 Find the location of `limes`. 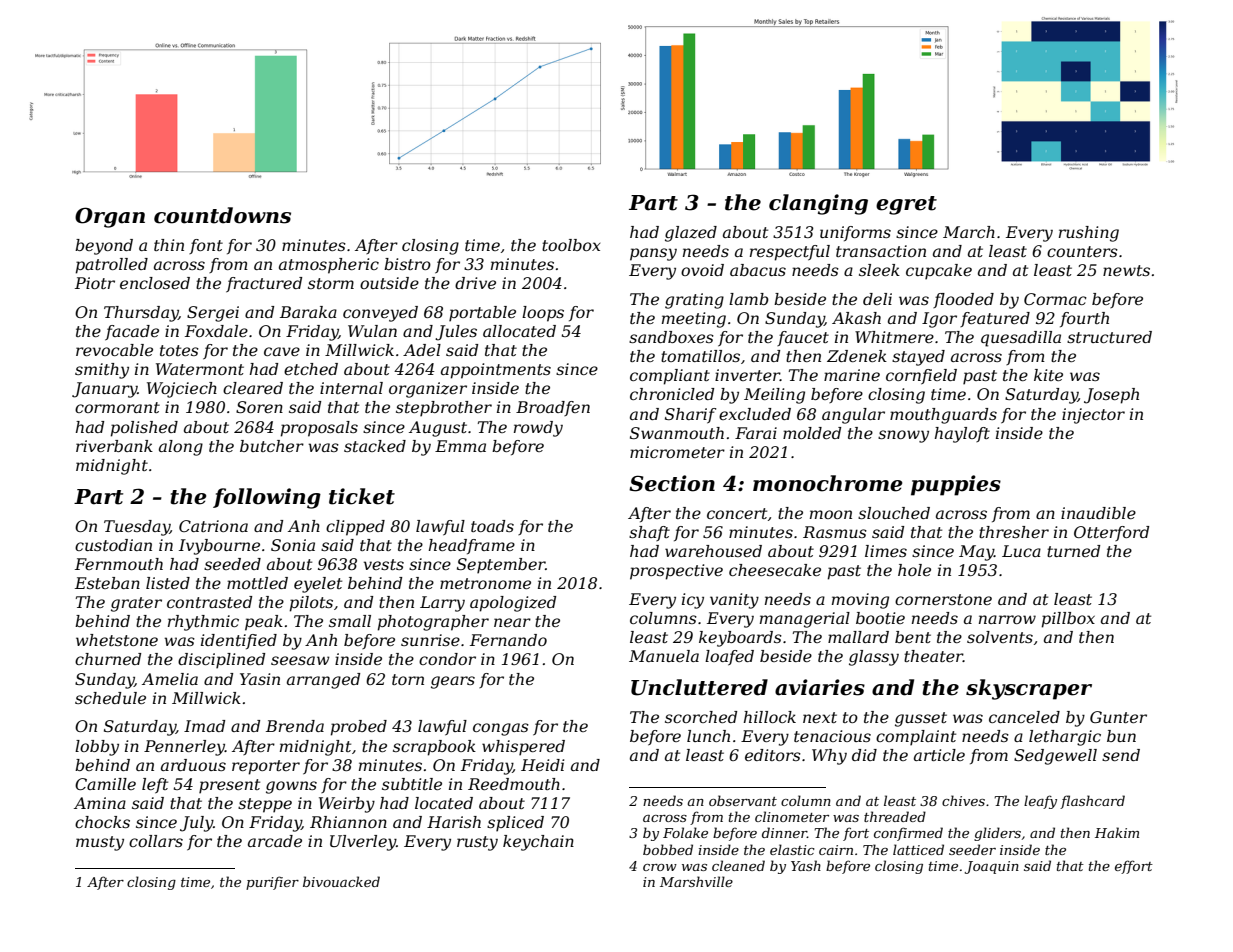

limes is located at coordinates (886, 551).
